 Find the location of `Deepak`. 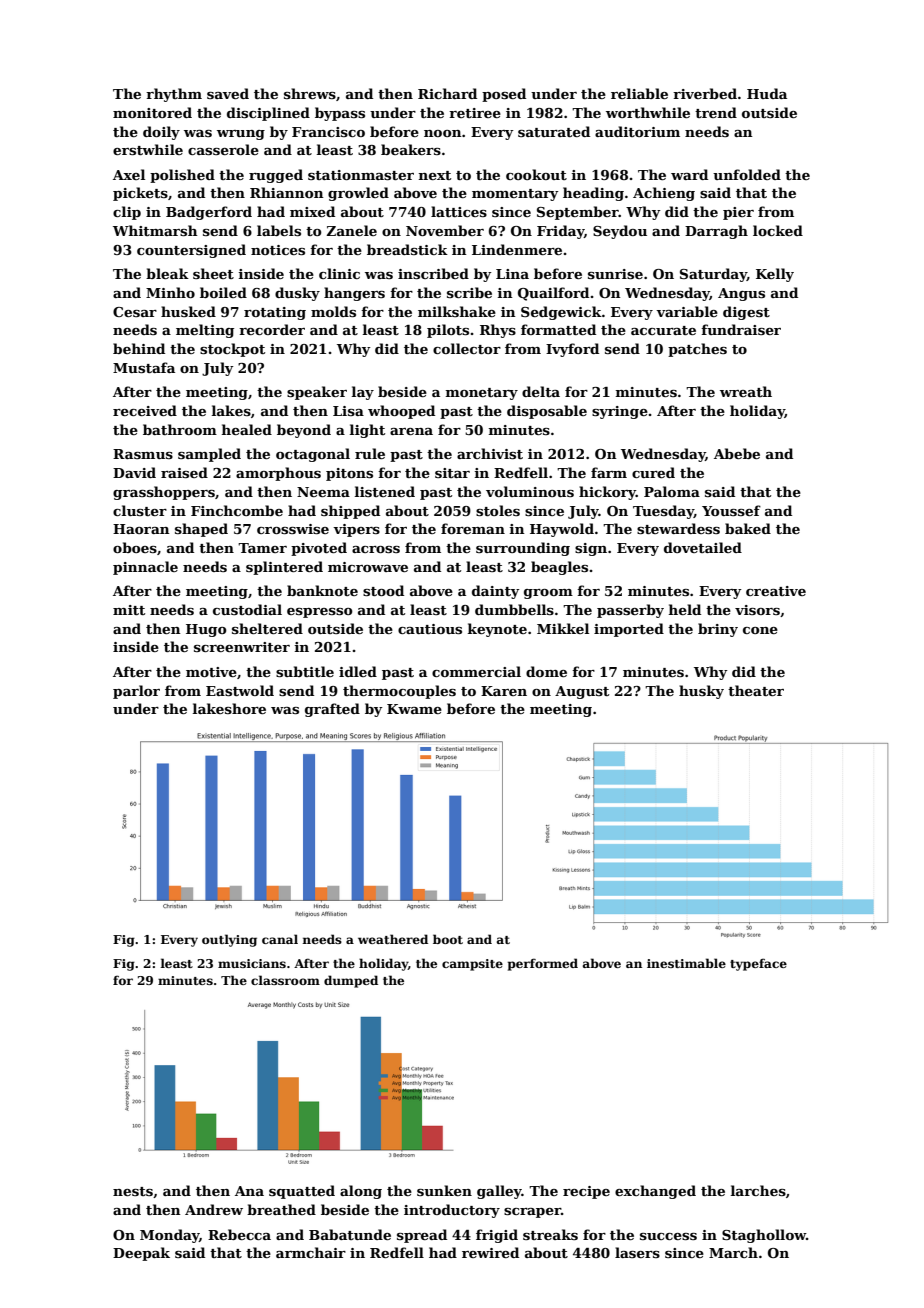

Deepak is located at coordinates (141, 1254).
